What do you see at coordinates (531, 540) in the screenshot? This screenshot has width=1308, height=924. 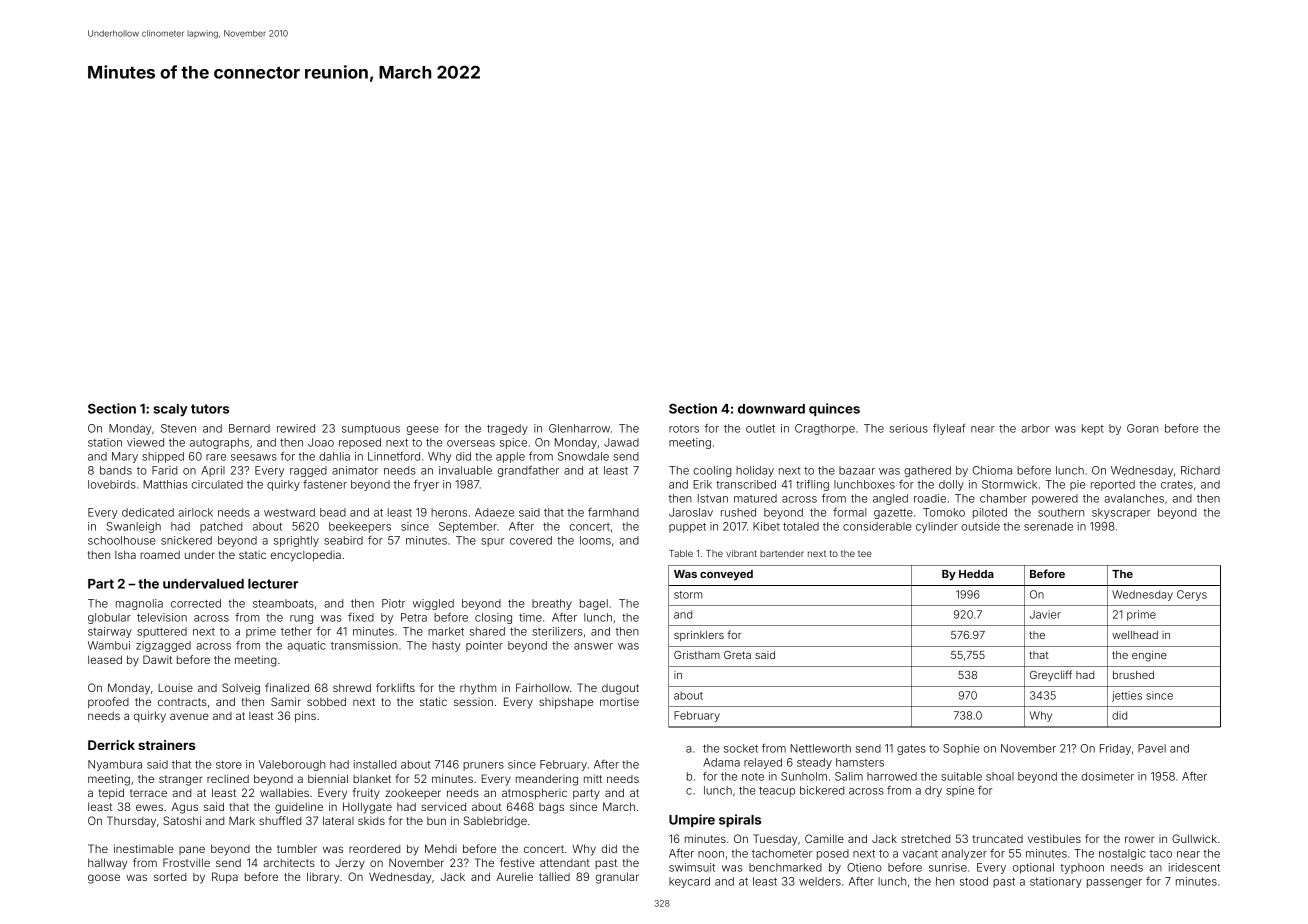 I see `covered` at bounding box center [531, 540].
